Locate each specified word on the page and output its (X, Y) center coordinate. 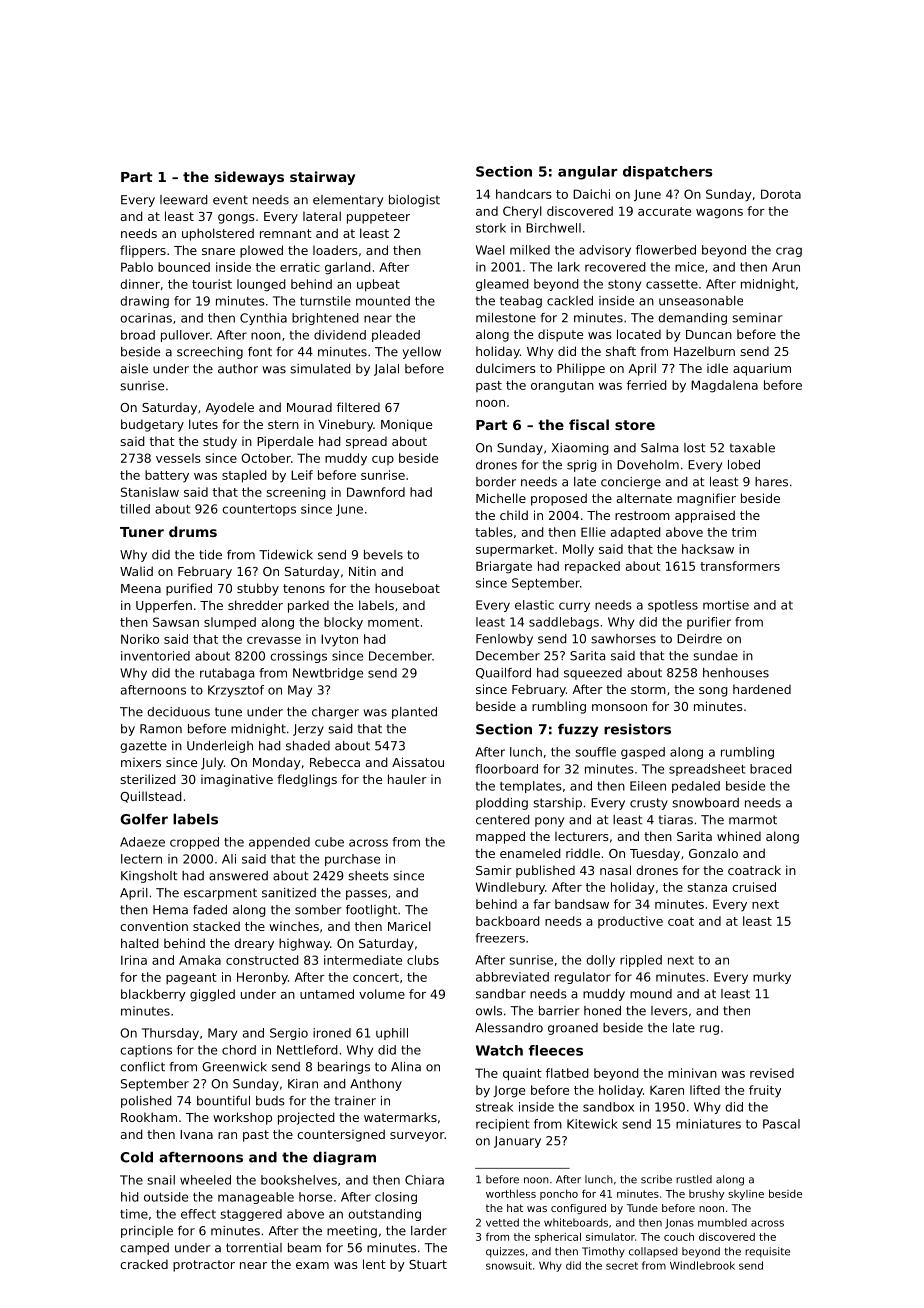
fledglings (307, 780)
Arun (786, 267)
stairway (322, 178)
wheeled (205, 1180)
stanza (707, 887)
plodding (502, 804)
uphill (392, 1034)
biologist (414, 201)
